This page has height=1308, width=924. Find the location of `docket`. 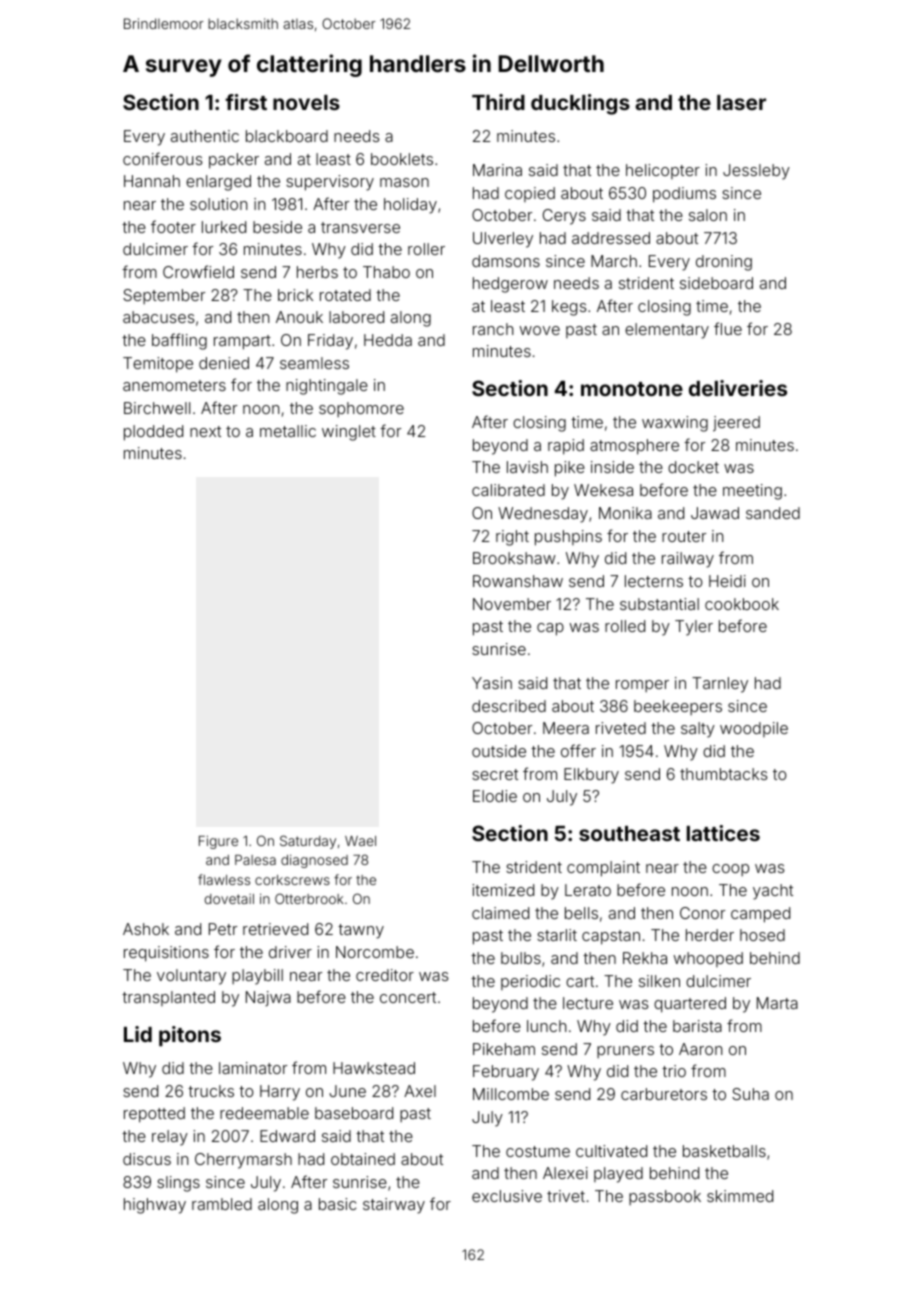

docket is located at coordinates (693, 467).
